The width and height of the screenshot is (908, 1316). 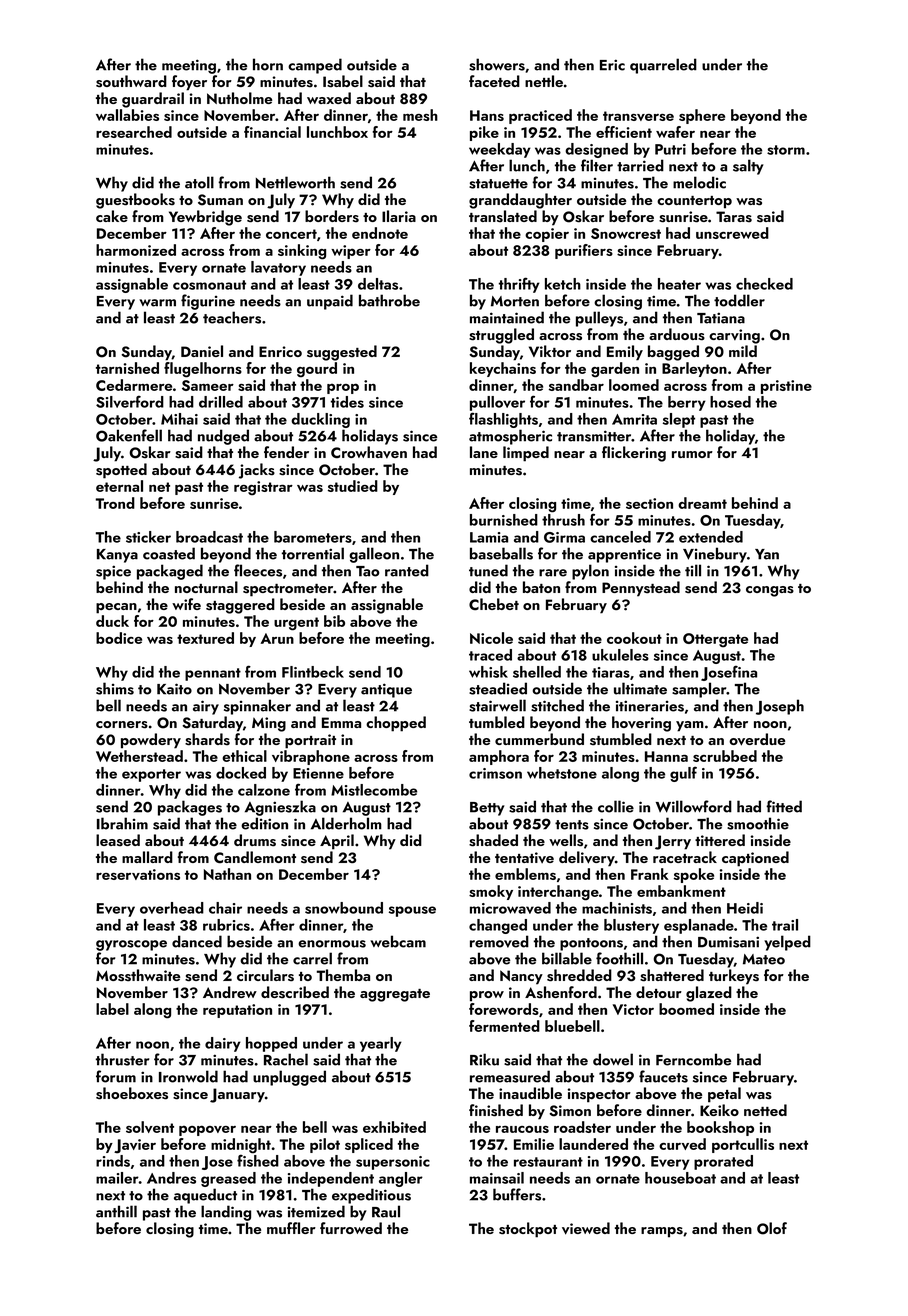 I want to click on furrowed, so click(x=351, y=1228).
